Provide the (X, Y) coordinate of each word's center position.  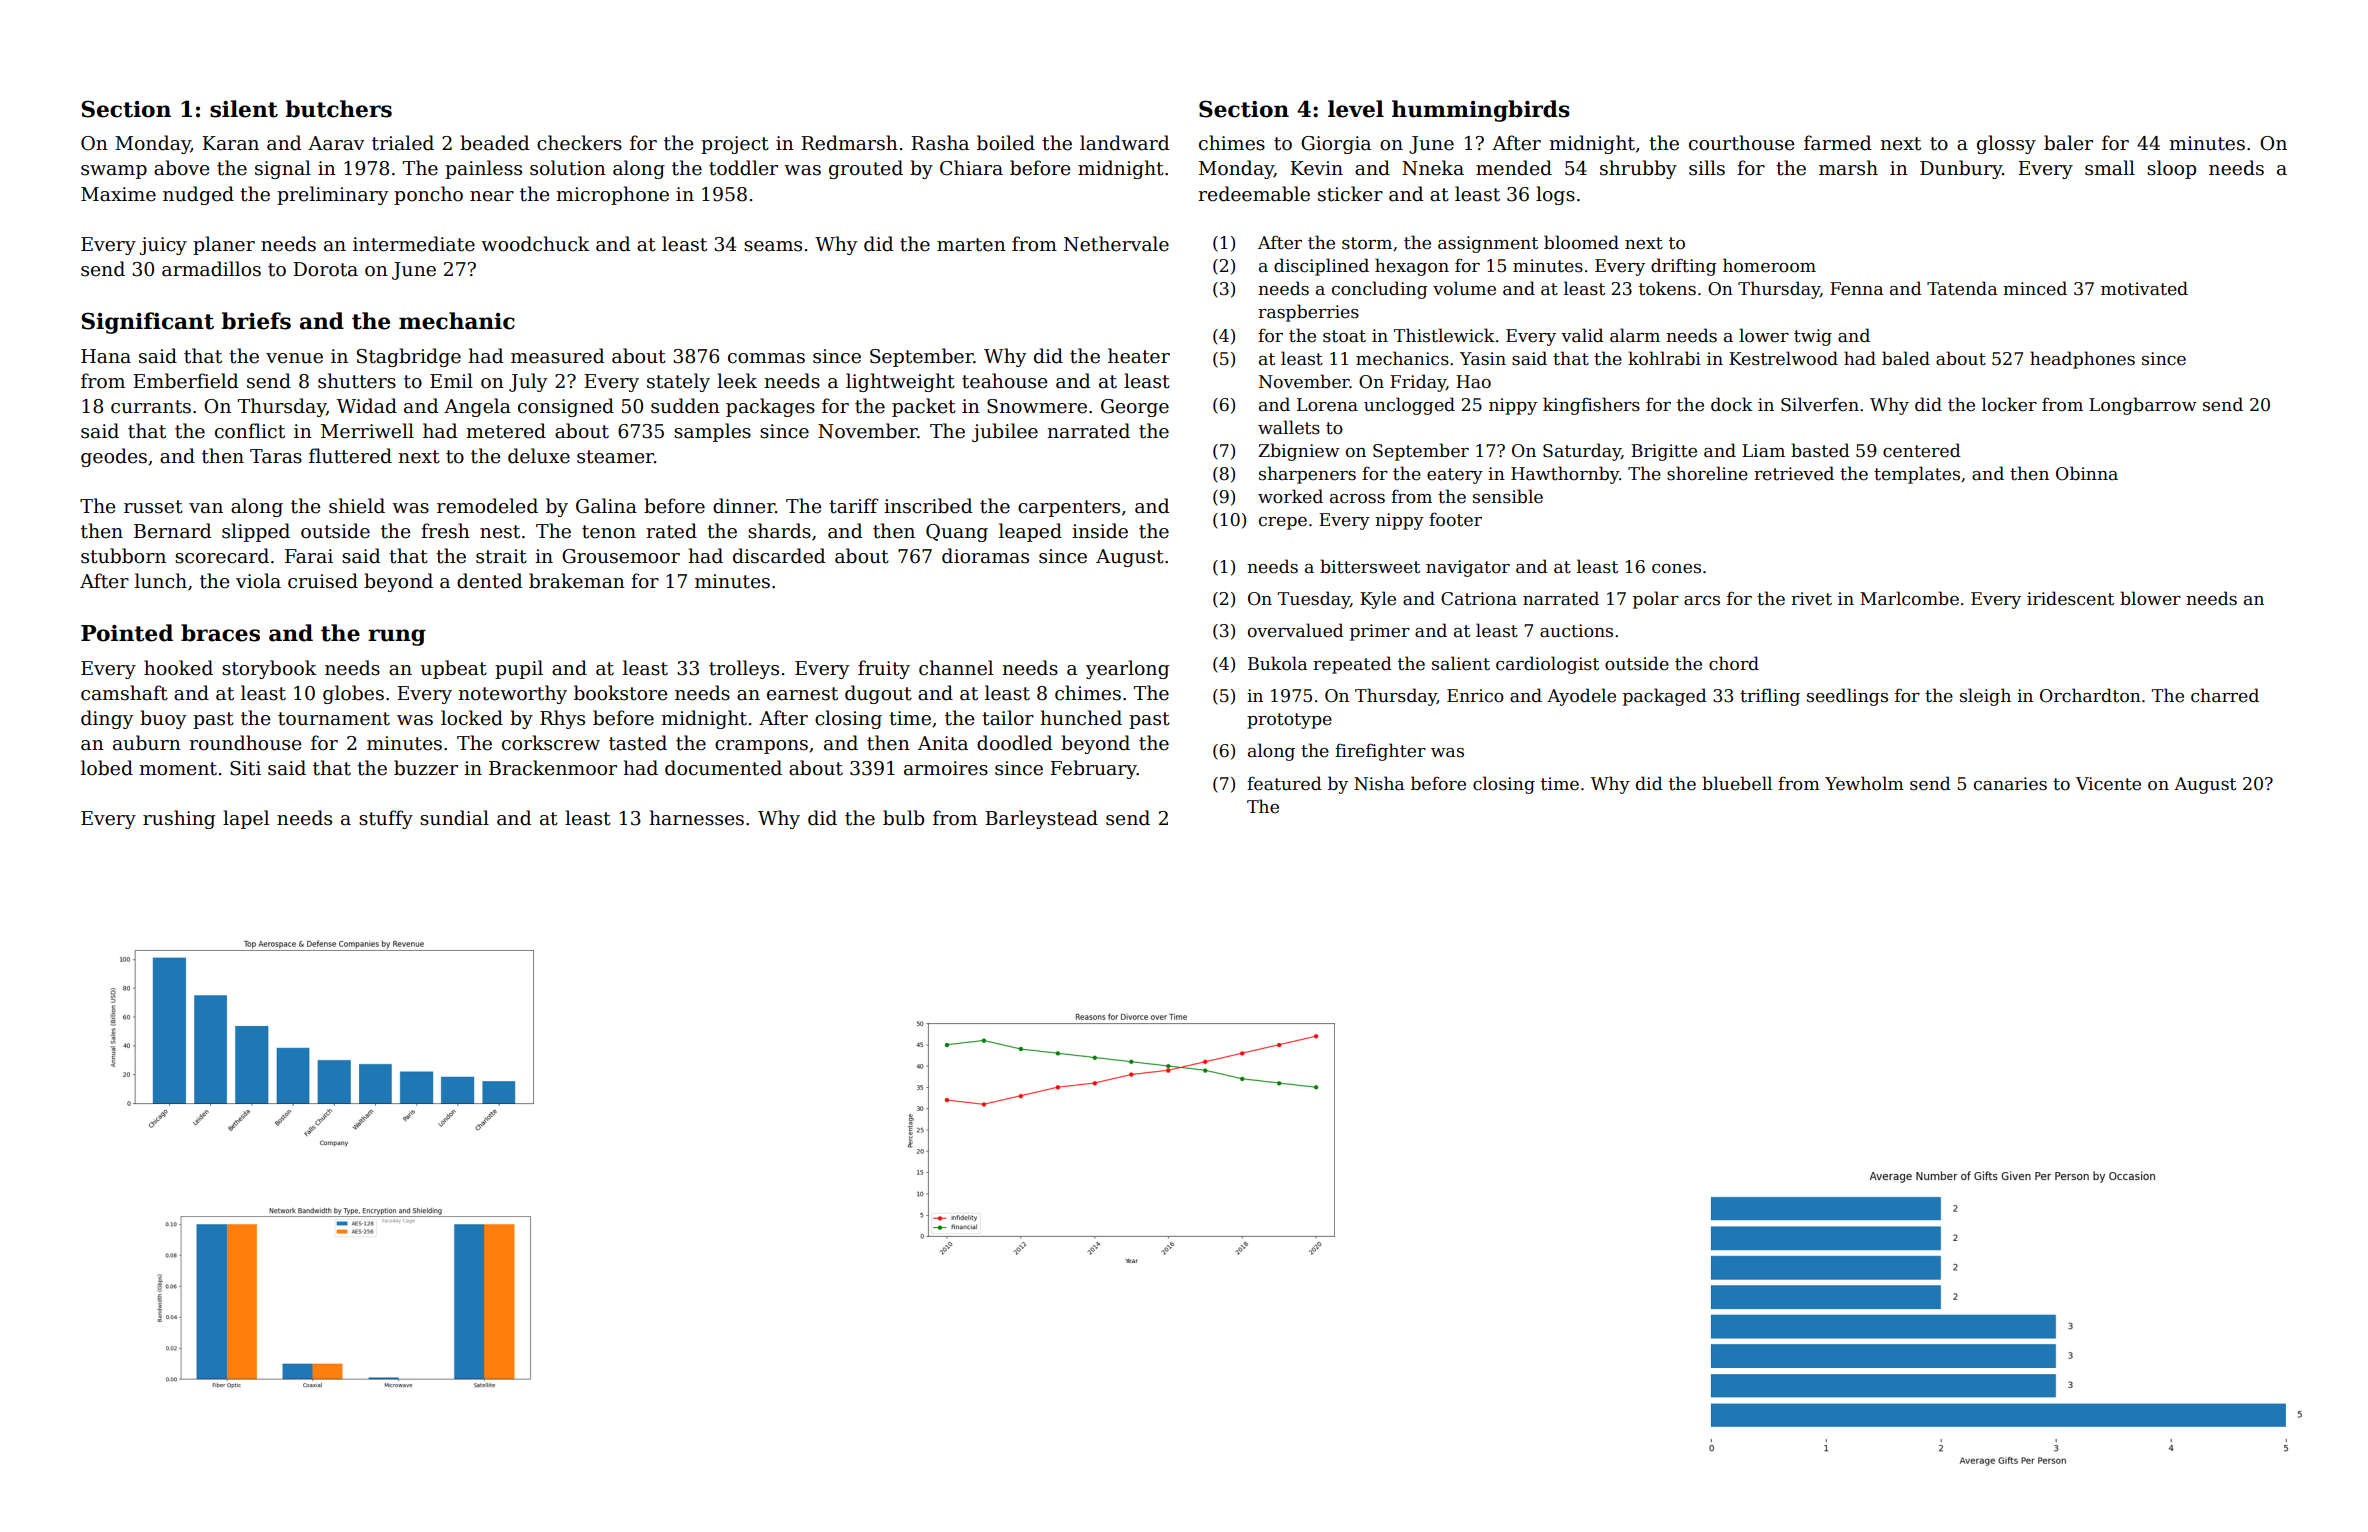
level (1356, 109)
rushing (179, 819)
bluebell (1737, 783)
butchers (338, 109)
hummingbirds (1481, 111)
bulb (903, 818)
